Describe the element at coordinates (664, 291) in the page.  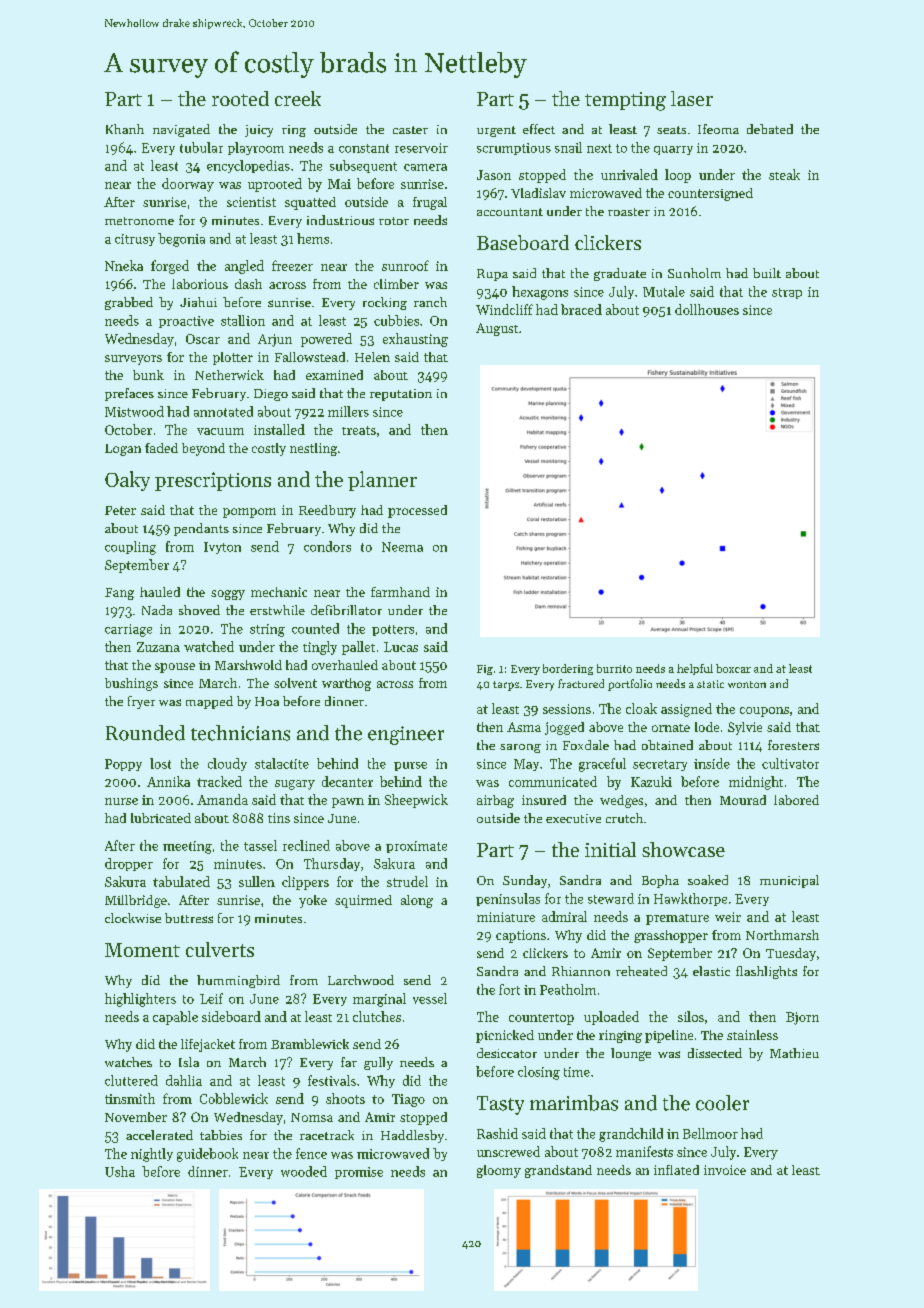
I see `Mutale` at that location.
